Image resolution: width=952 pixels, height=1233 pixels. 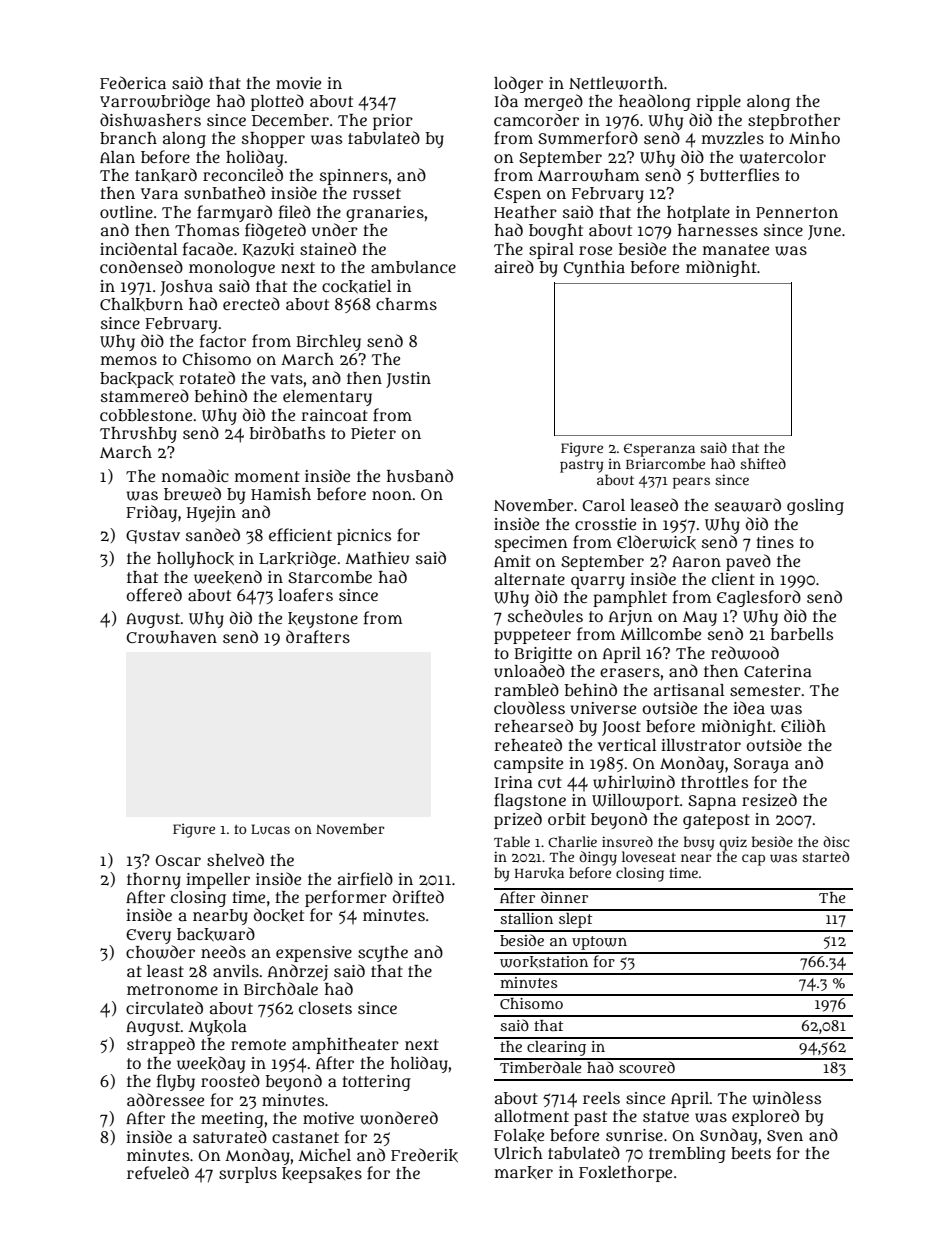 What do you see at coordinates (270, 829) in the page?
I see `Lucas` at bounding box center [270, 829].
